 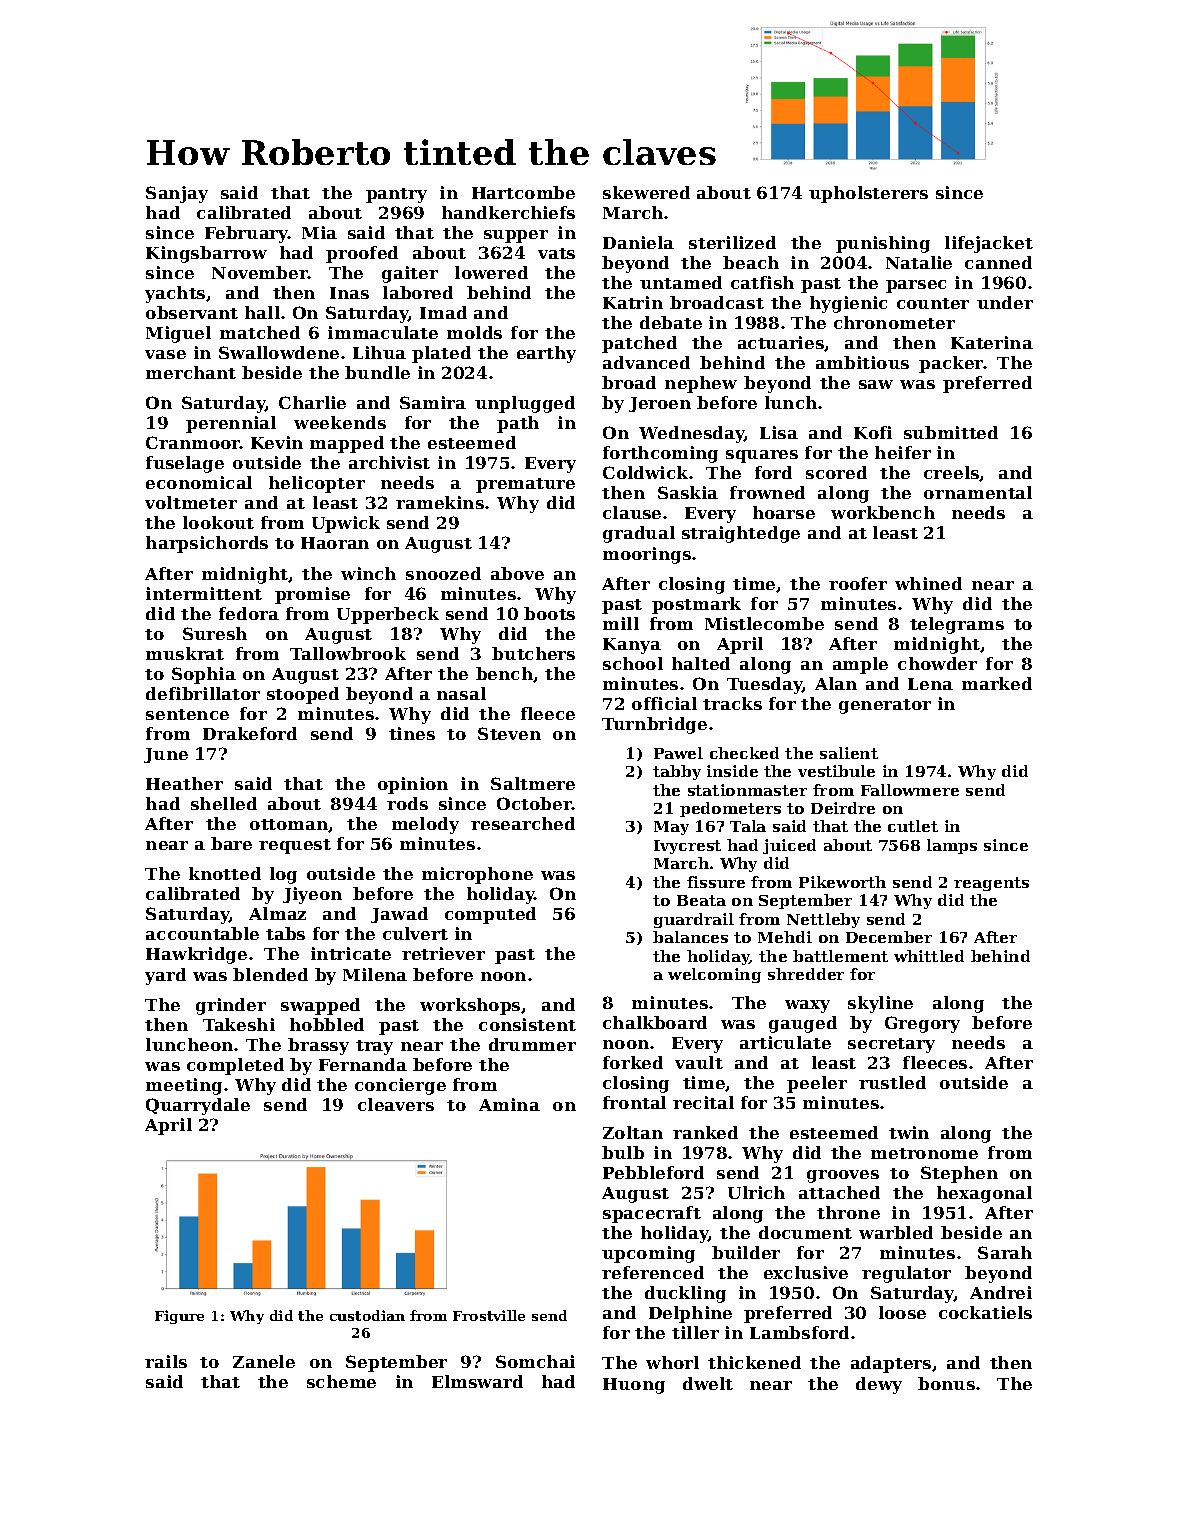 I want to click on advanced, so click(x=646, y=362).
